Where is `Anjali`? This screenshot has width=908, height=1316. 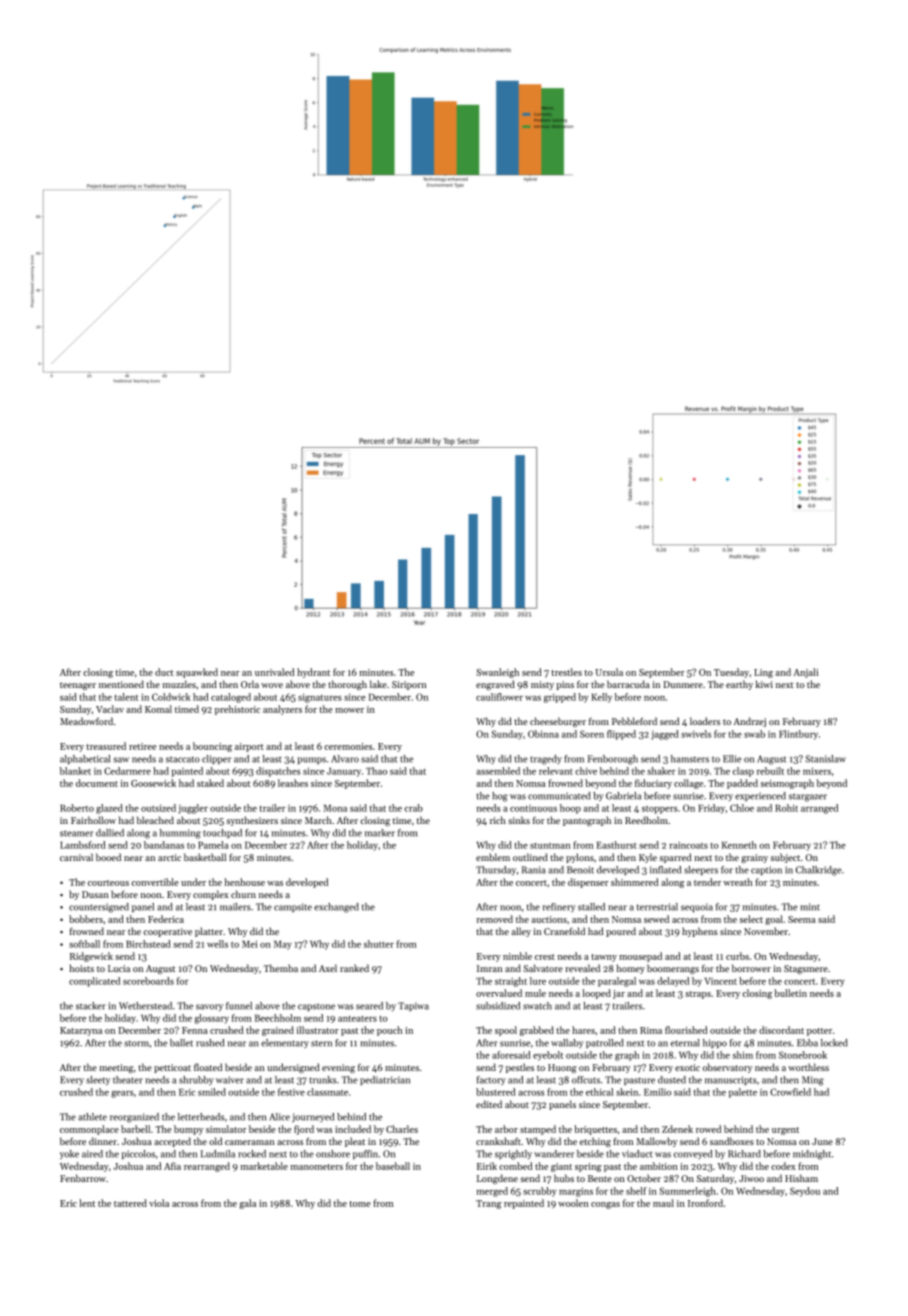 Anjali is located at coordinates (805, 673).
